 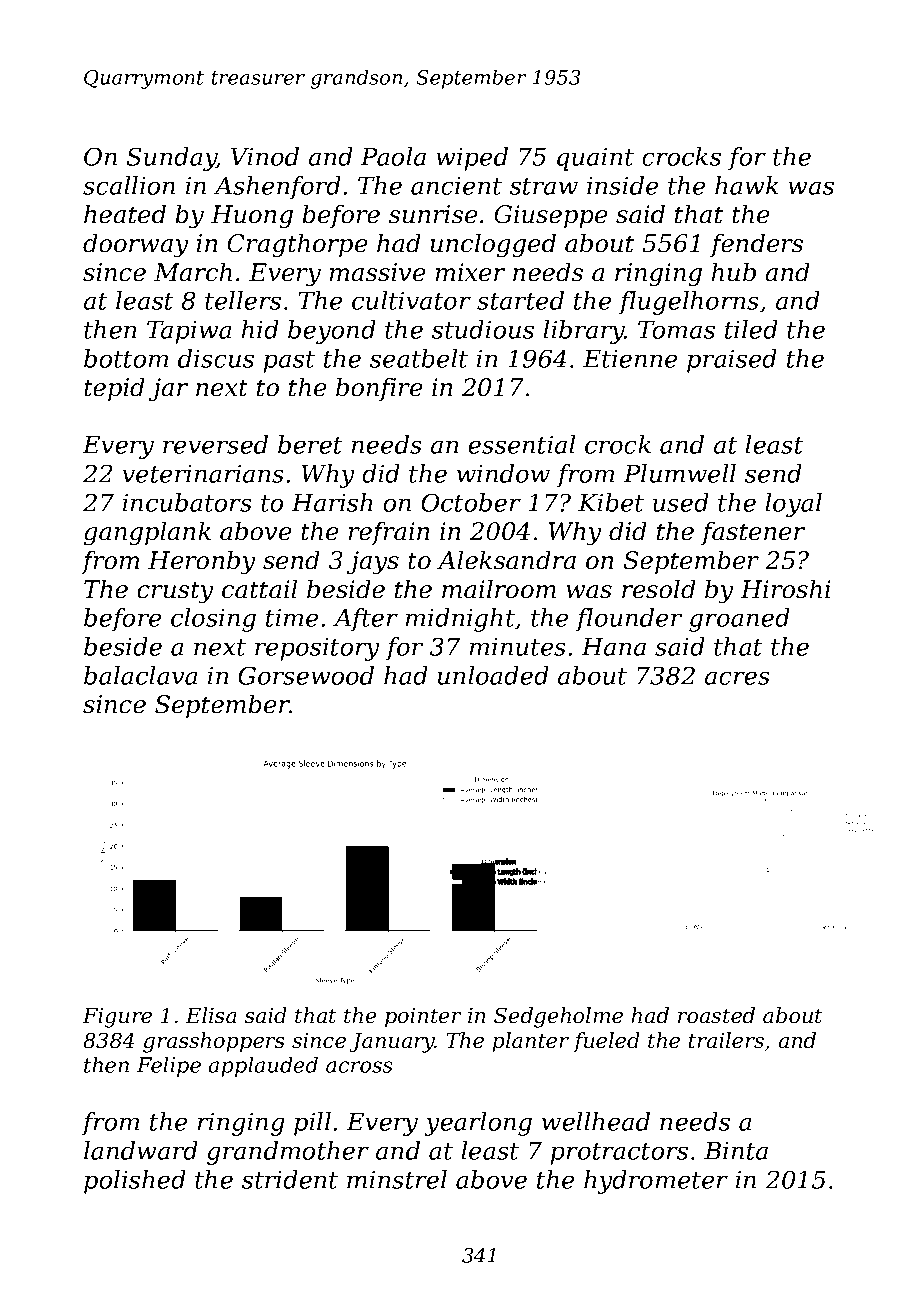 What do you see at coordinates (544, 186) in the image?
I see `straw` at bounding box center [544, 186].
